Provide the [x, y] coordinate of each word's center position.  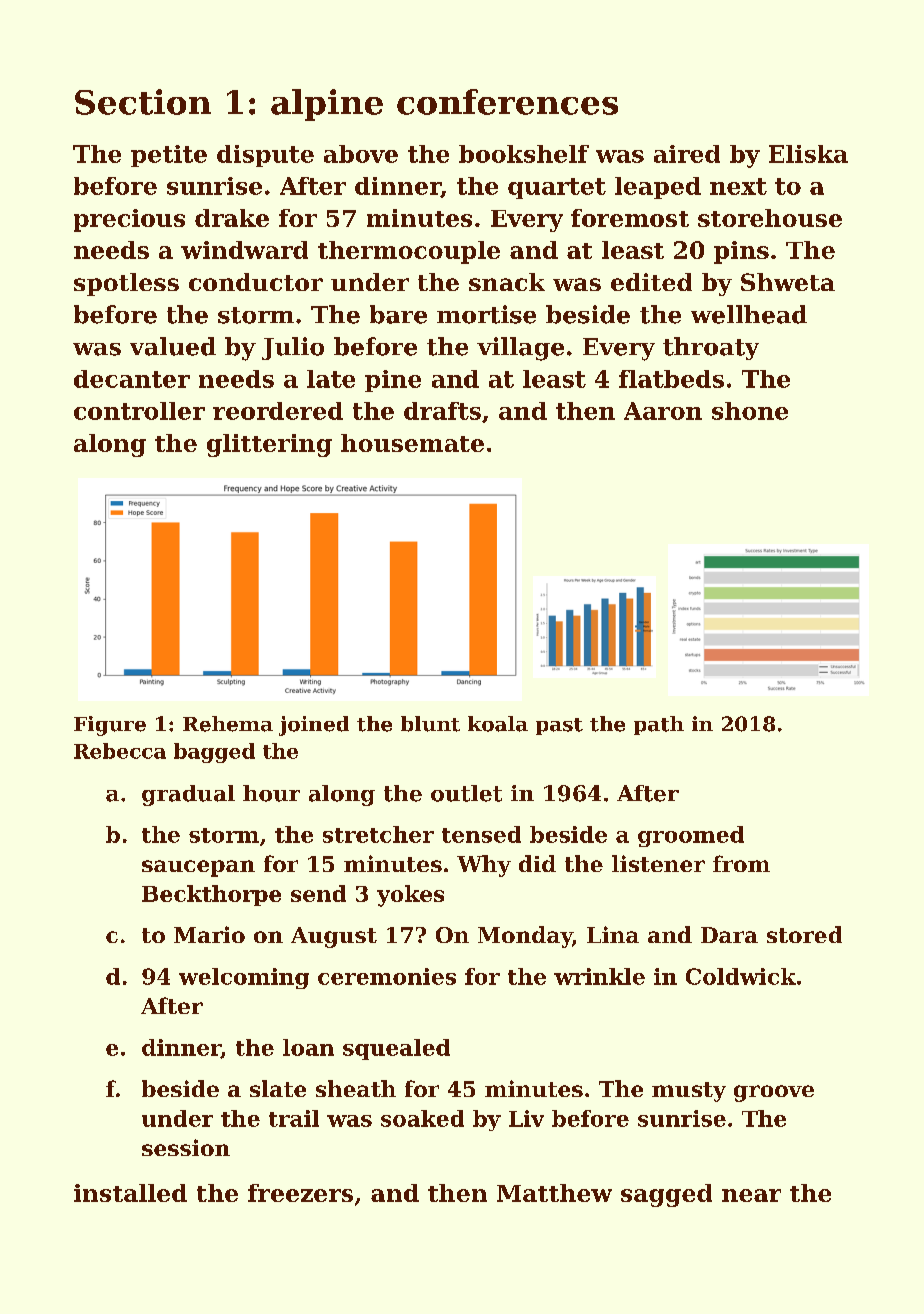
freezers [300, 1193]
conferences [507, 102]
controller [139, 411]
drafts [442, 411]
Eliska [808, 154]
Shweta [788, 282]
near [751, 1195]
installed [130, 1193]
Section [143, 102]
